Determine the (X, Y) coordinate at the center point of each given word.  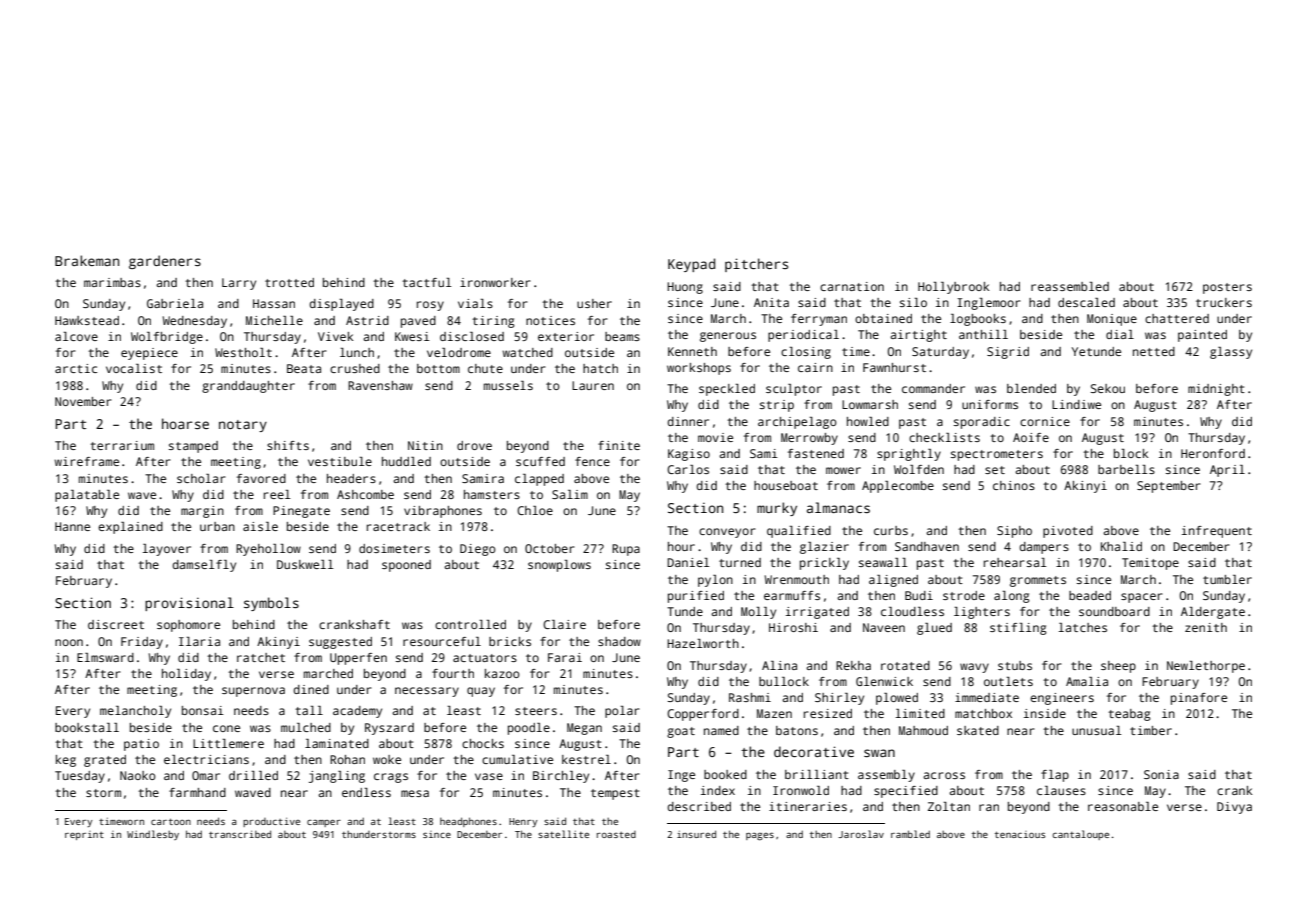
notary (243, 426)
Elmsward (105, 657)
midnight (1216, 390)
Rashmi (750, 697)
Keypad (691, 265)
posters (1227, 288)
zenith (1206, 627)
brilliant (817, 774)
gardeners (165, 262)
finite (619, 445)
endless (366, 792)
